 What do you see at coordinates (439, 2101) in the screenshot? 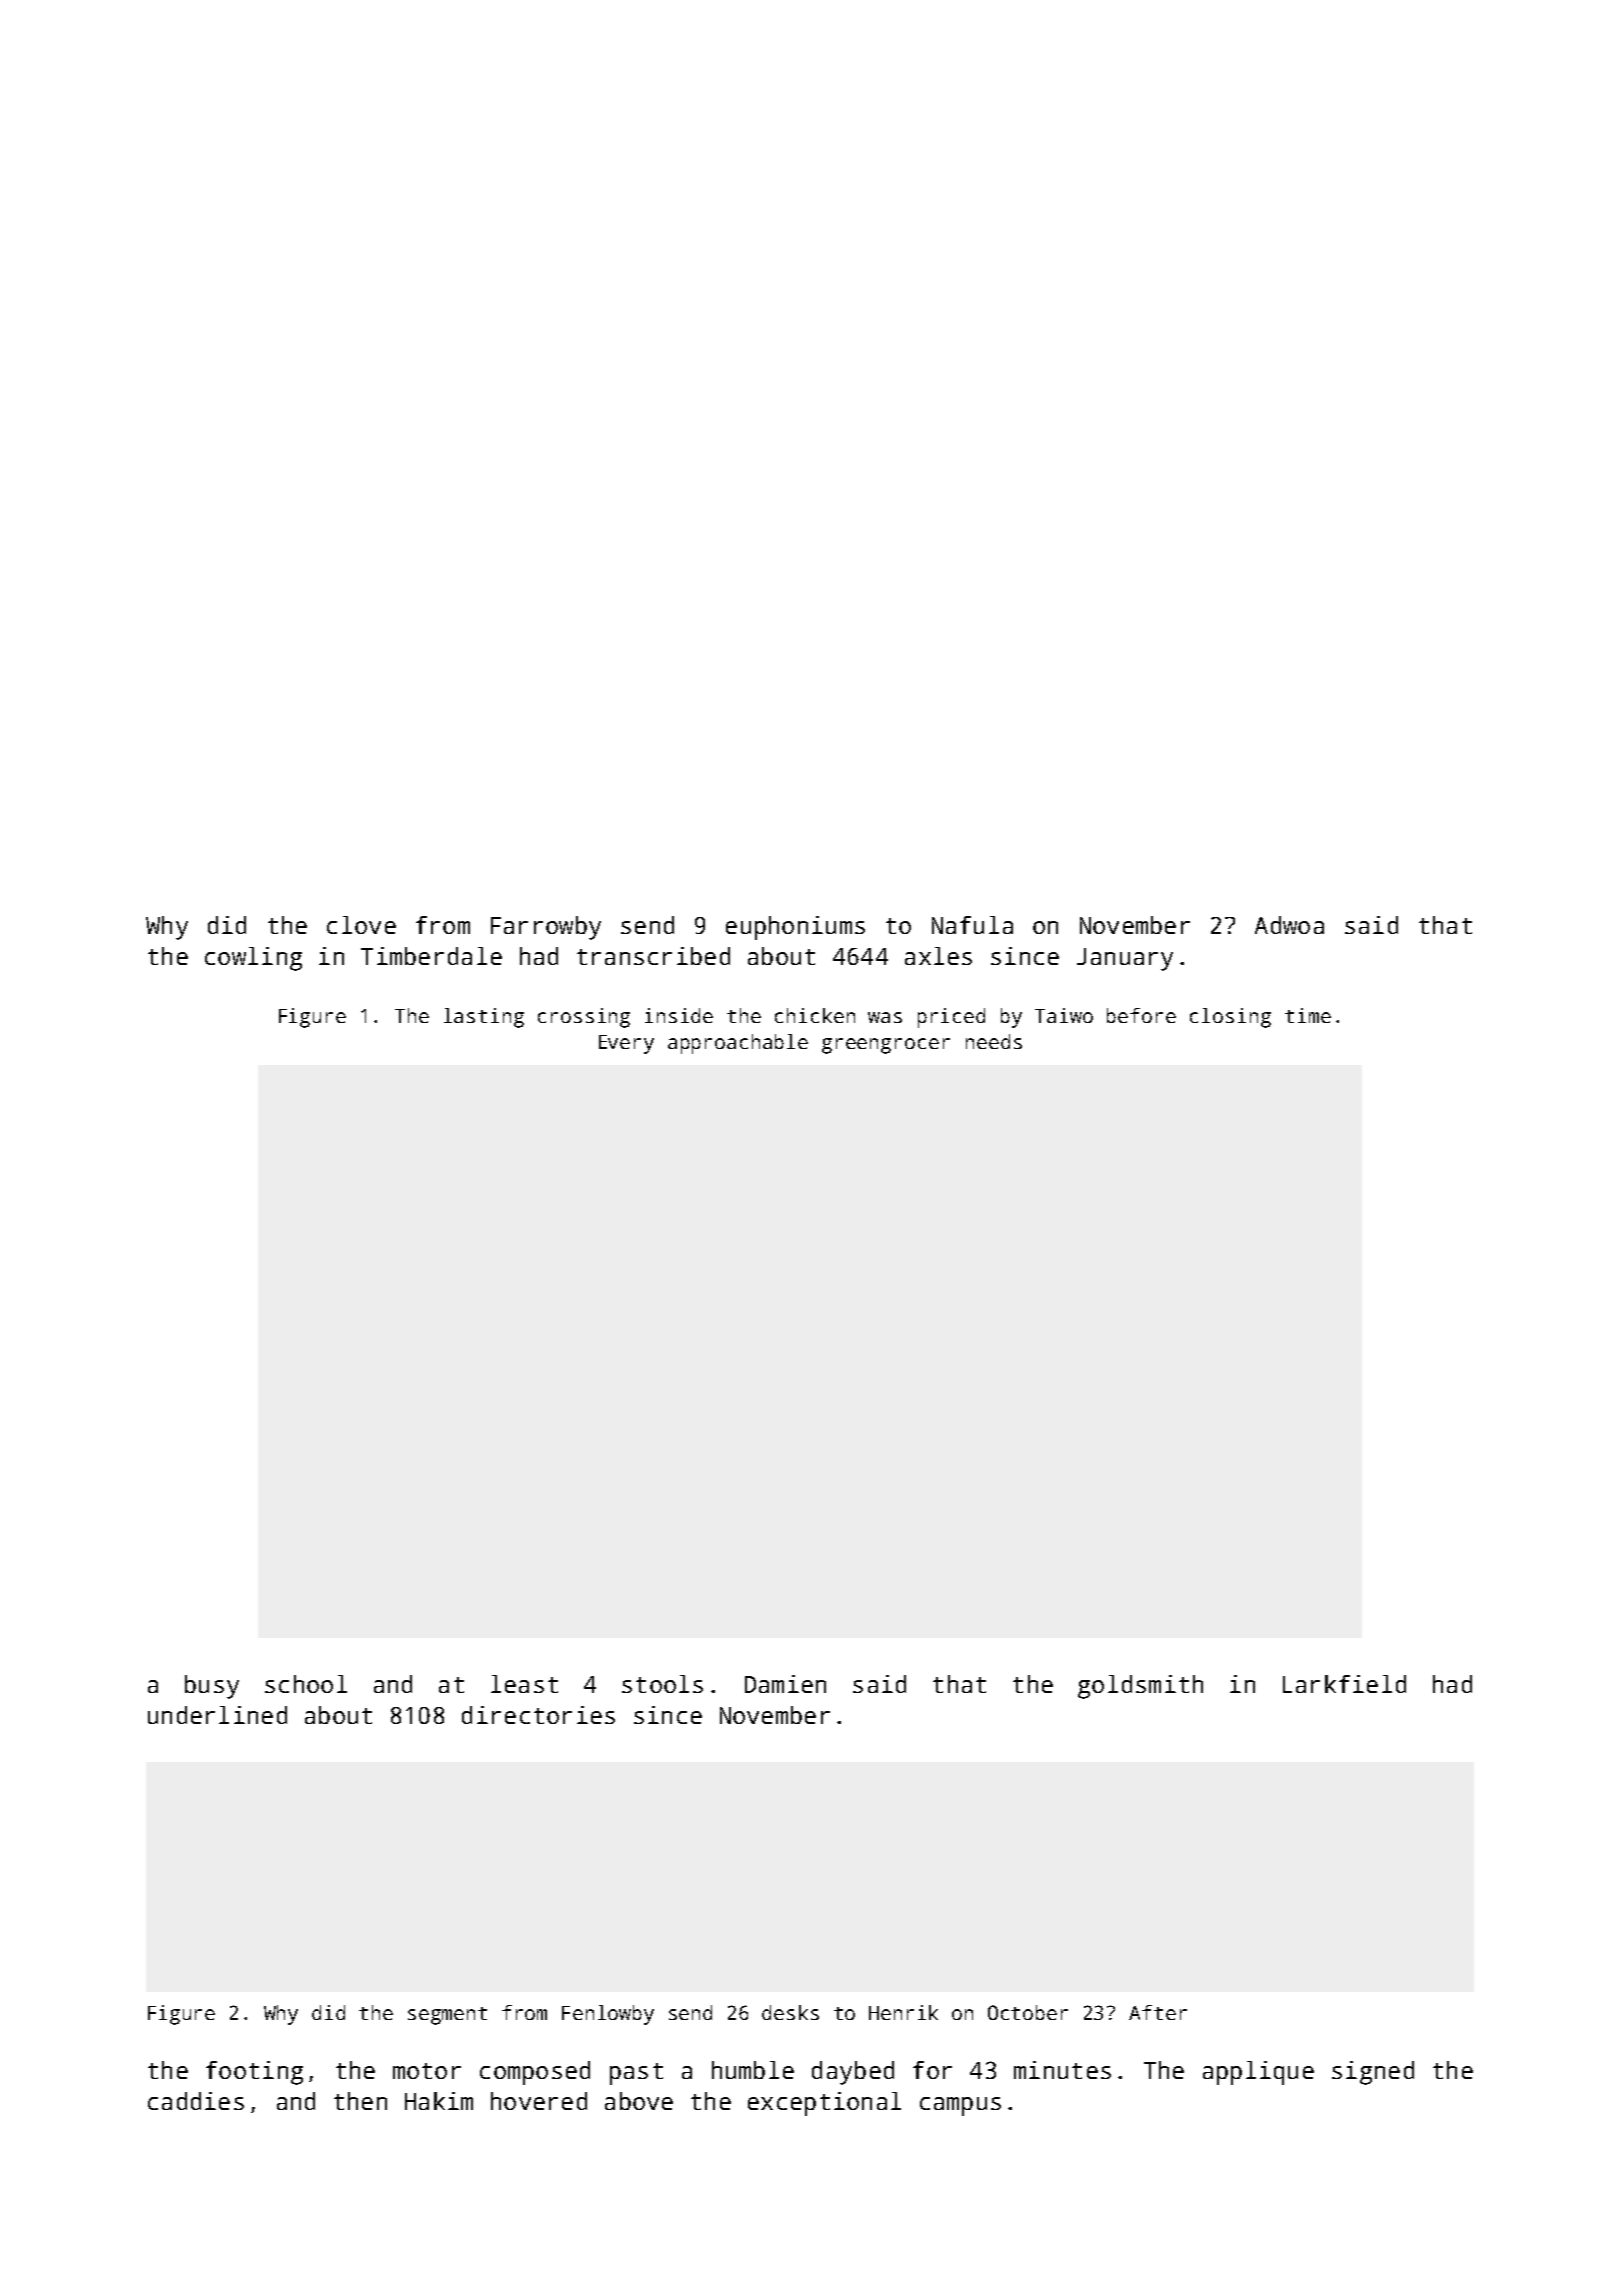
I see `Hakim` at bounding box center [439, 2101].
